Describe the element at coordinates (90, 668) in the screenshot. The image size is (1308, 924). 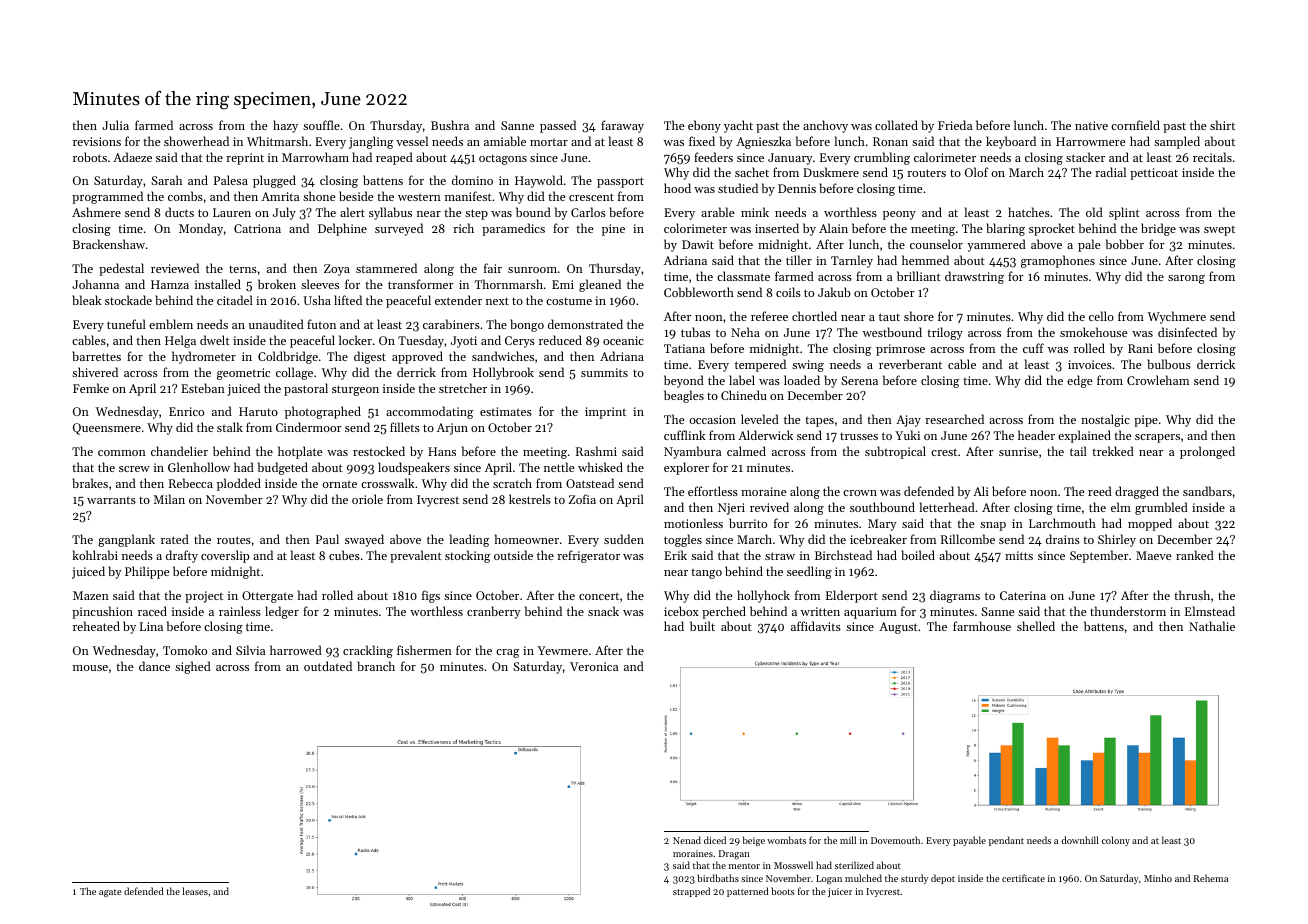
I see `mouse` at that location.
